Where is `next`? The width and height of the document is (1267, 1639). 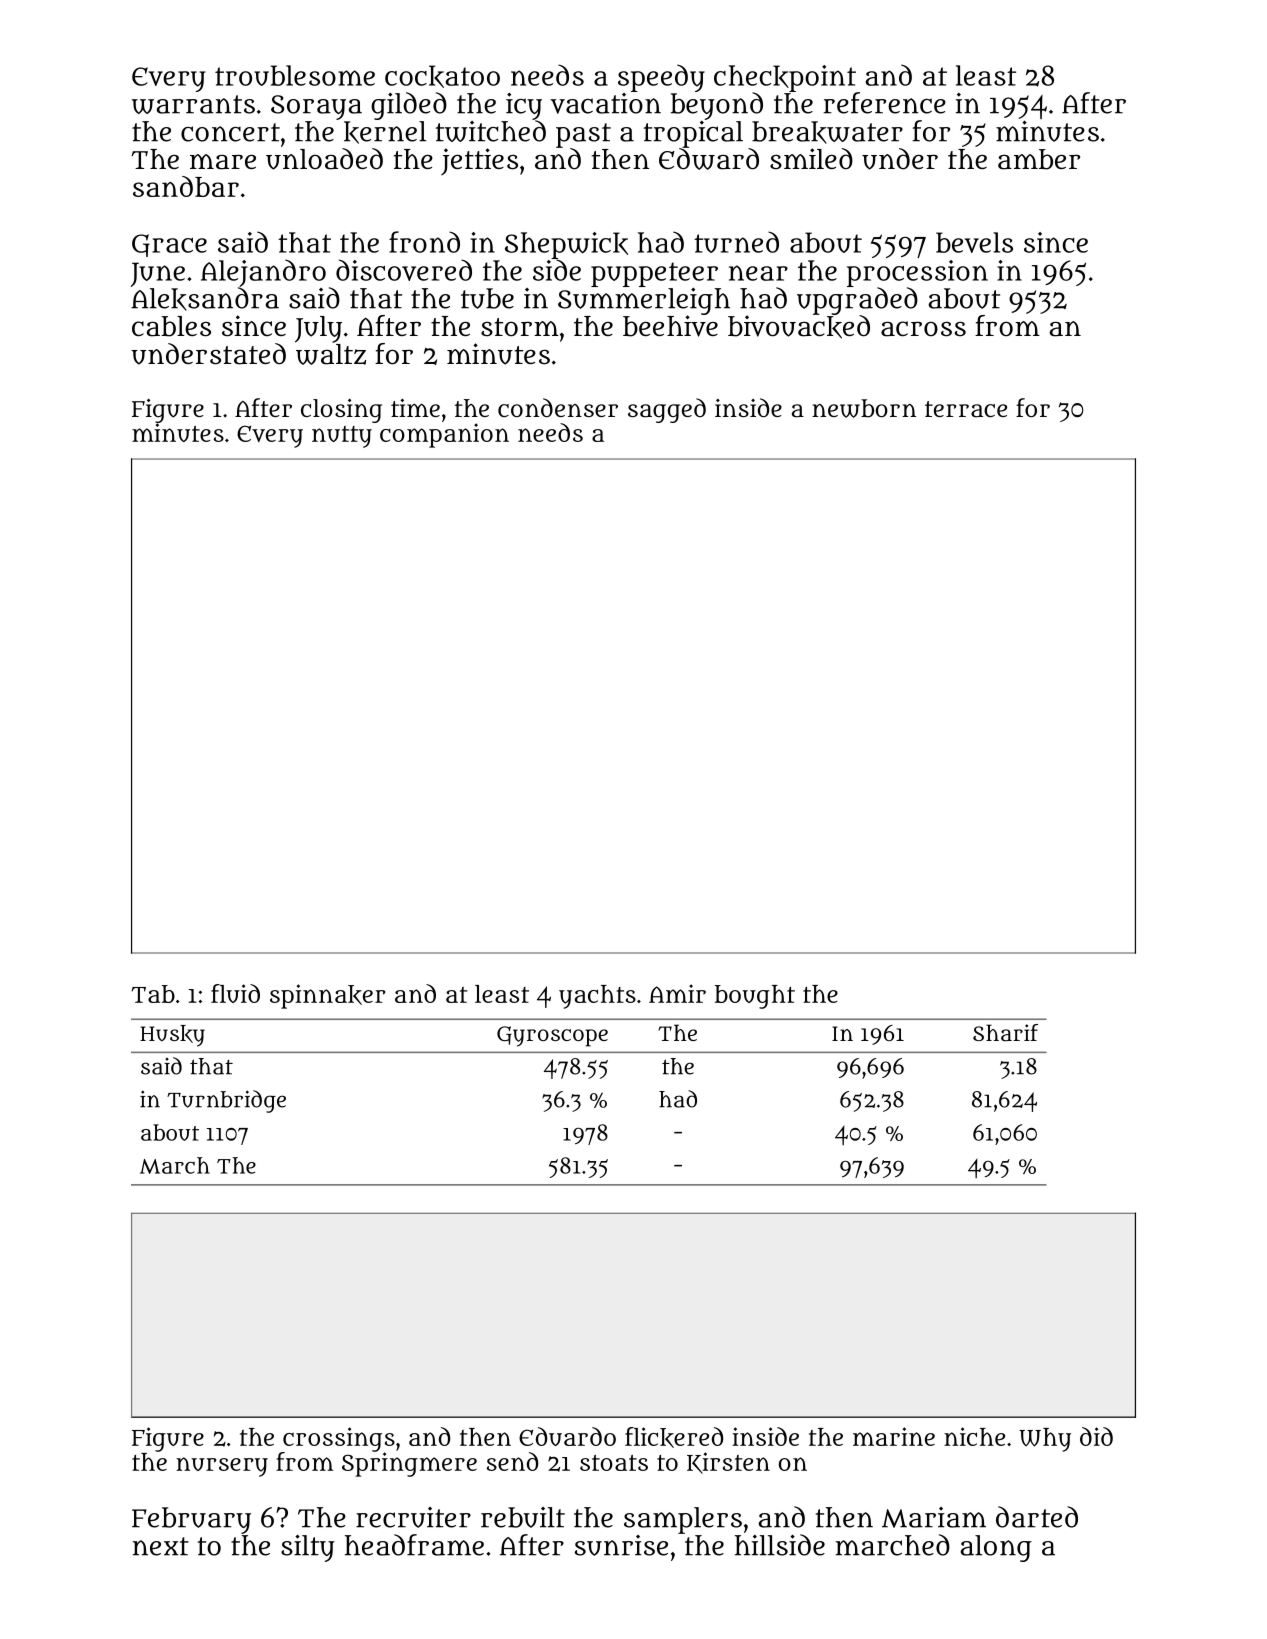 next is located at coordinates (161, 1546).
